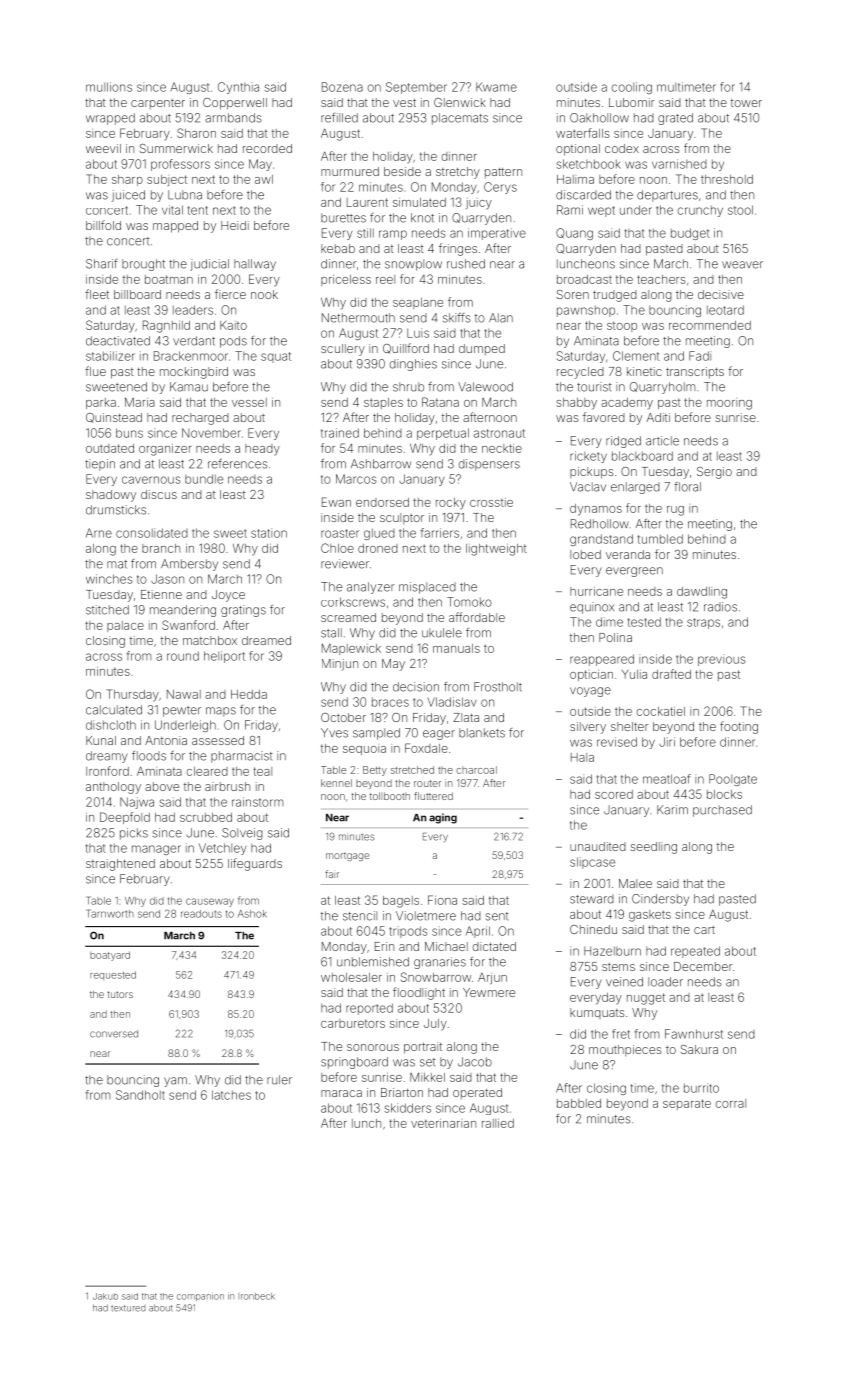 This document has width=849, height=1400. Describe the element at coordinates (703, 966) in the document. I see `December` at that location.
